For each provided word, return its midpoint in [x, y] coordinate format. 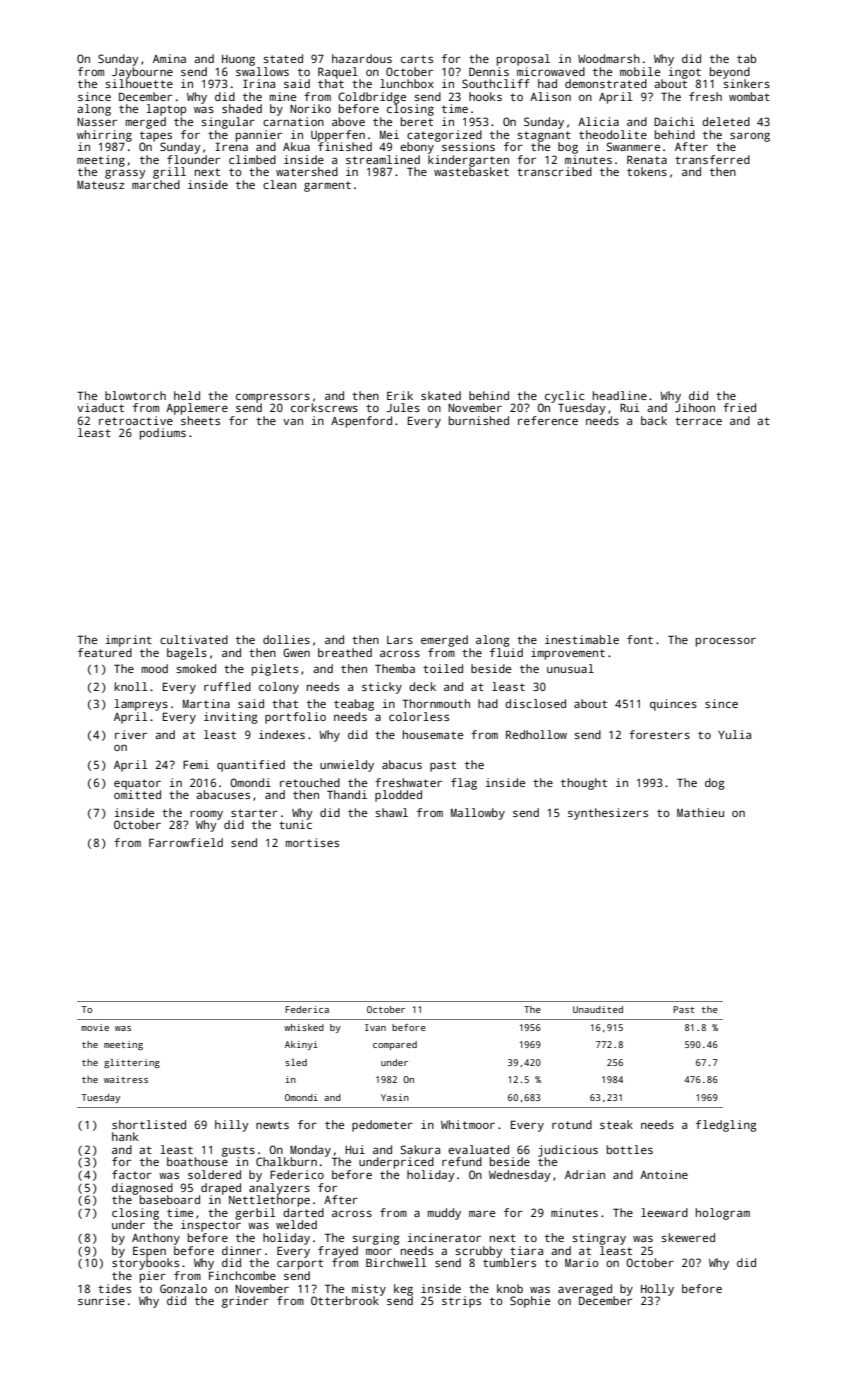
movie [95, 1027]
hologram [723, 1214]
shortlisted [149, 1124]
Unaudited [598, 1009]
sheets [200, 420]
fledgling [726, 1126]
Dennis [489, 71]
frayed [338, 1252]
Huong [238, 60]
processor [726, 642]
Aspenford [361, 422]
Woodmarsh [609, 58]
